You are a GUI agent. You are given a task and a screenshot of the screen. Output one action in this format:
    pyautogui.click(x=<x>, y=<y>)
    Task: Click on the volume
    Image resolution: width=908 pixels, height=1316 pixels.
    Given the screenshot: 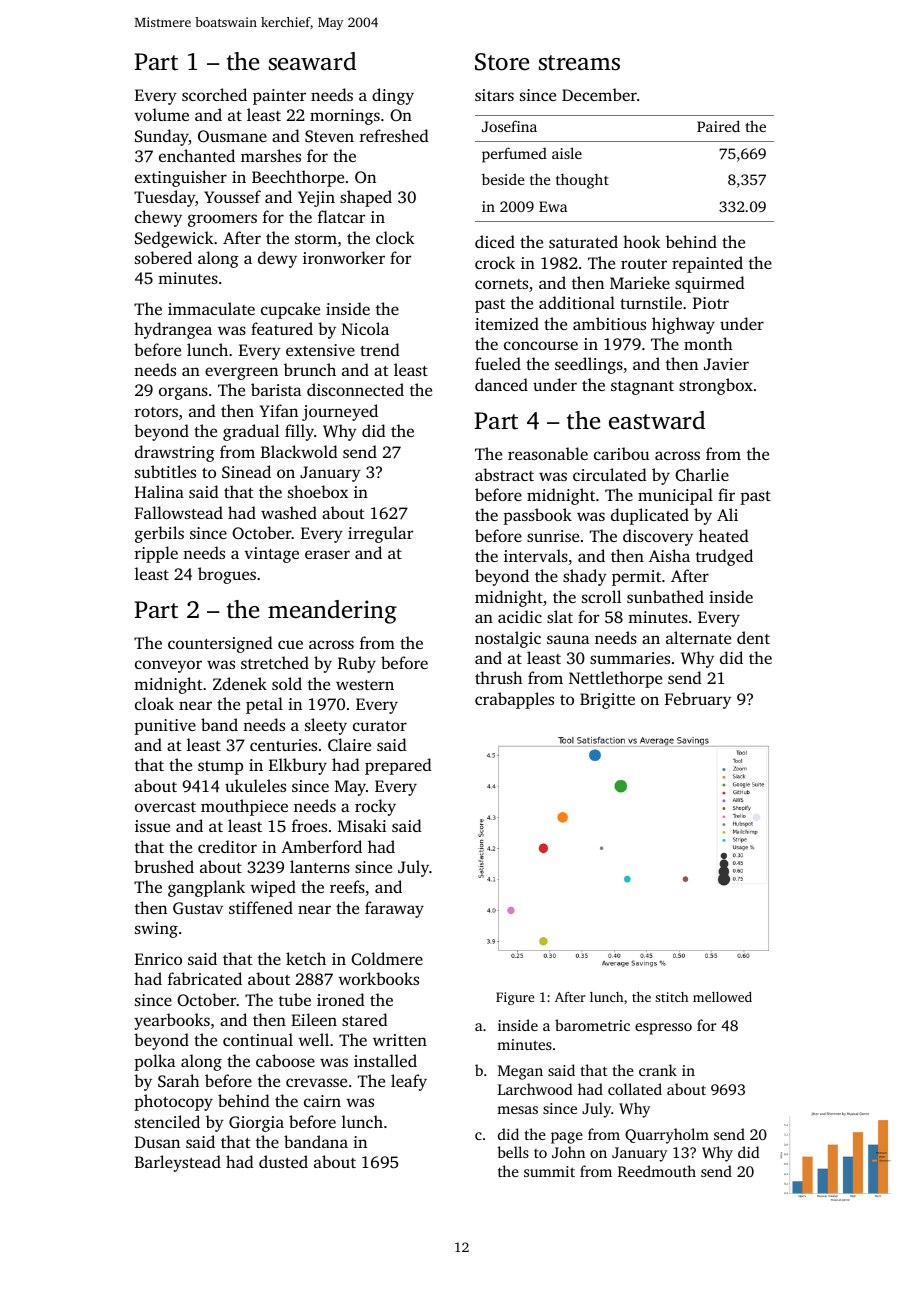 What is the action you would take?
    pyautogui.click(x=161, y=114)
